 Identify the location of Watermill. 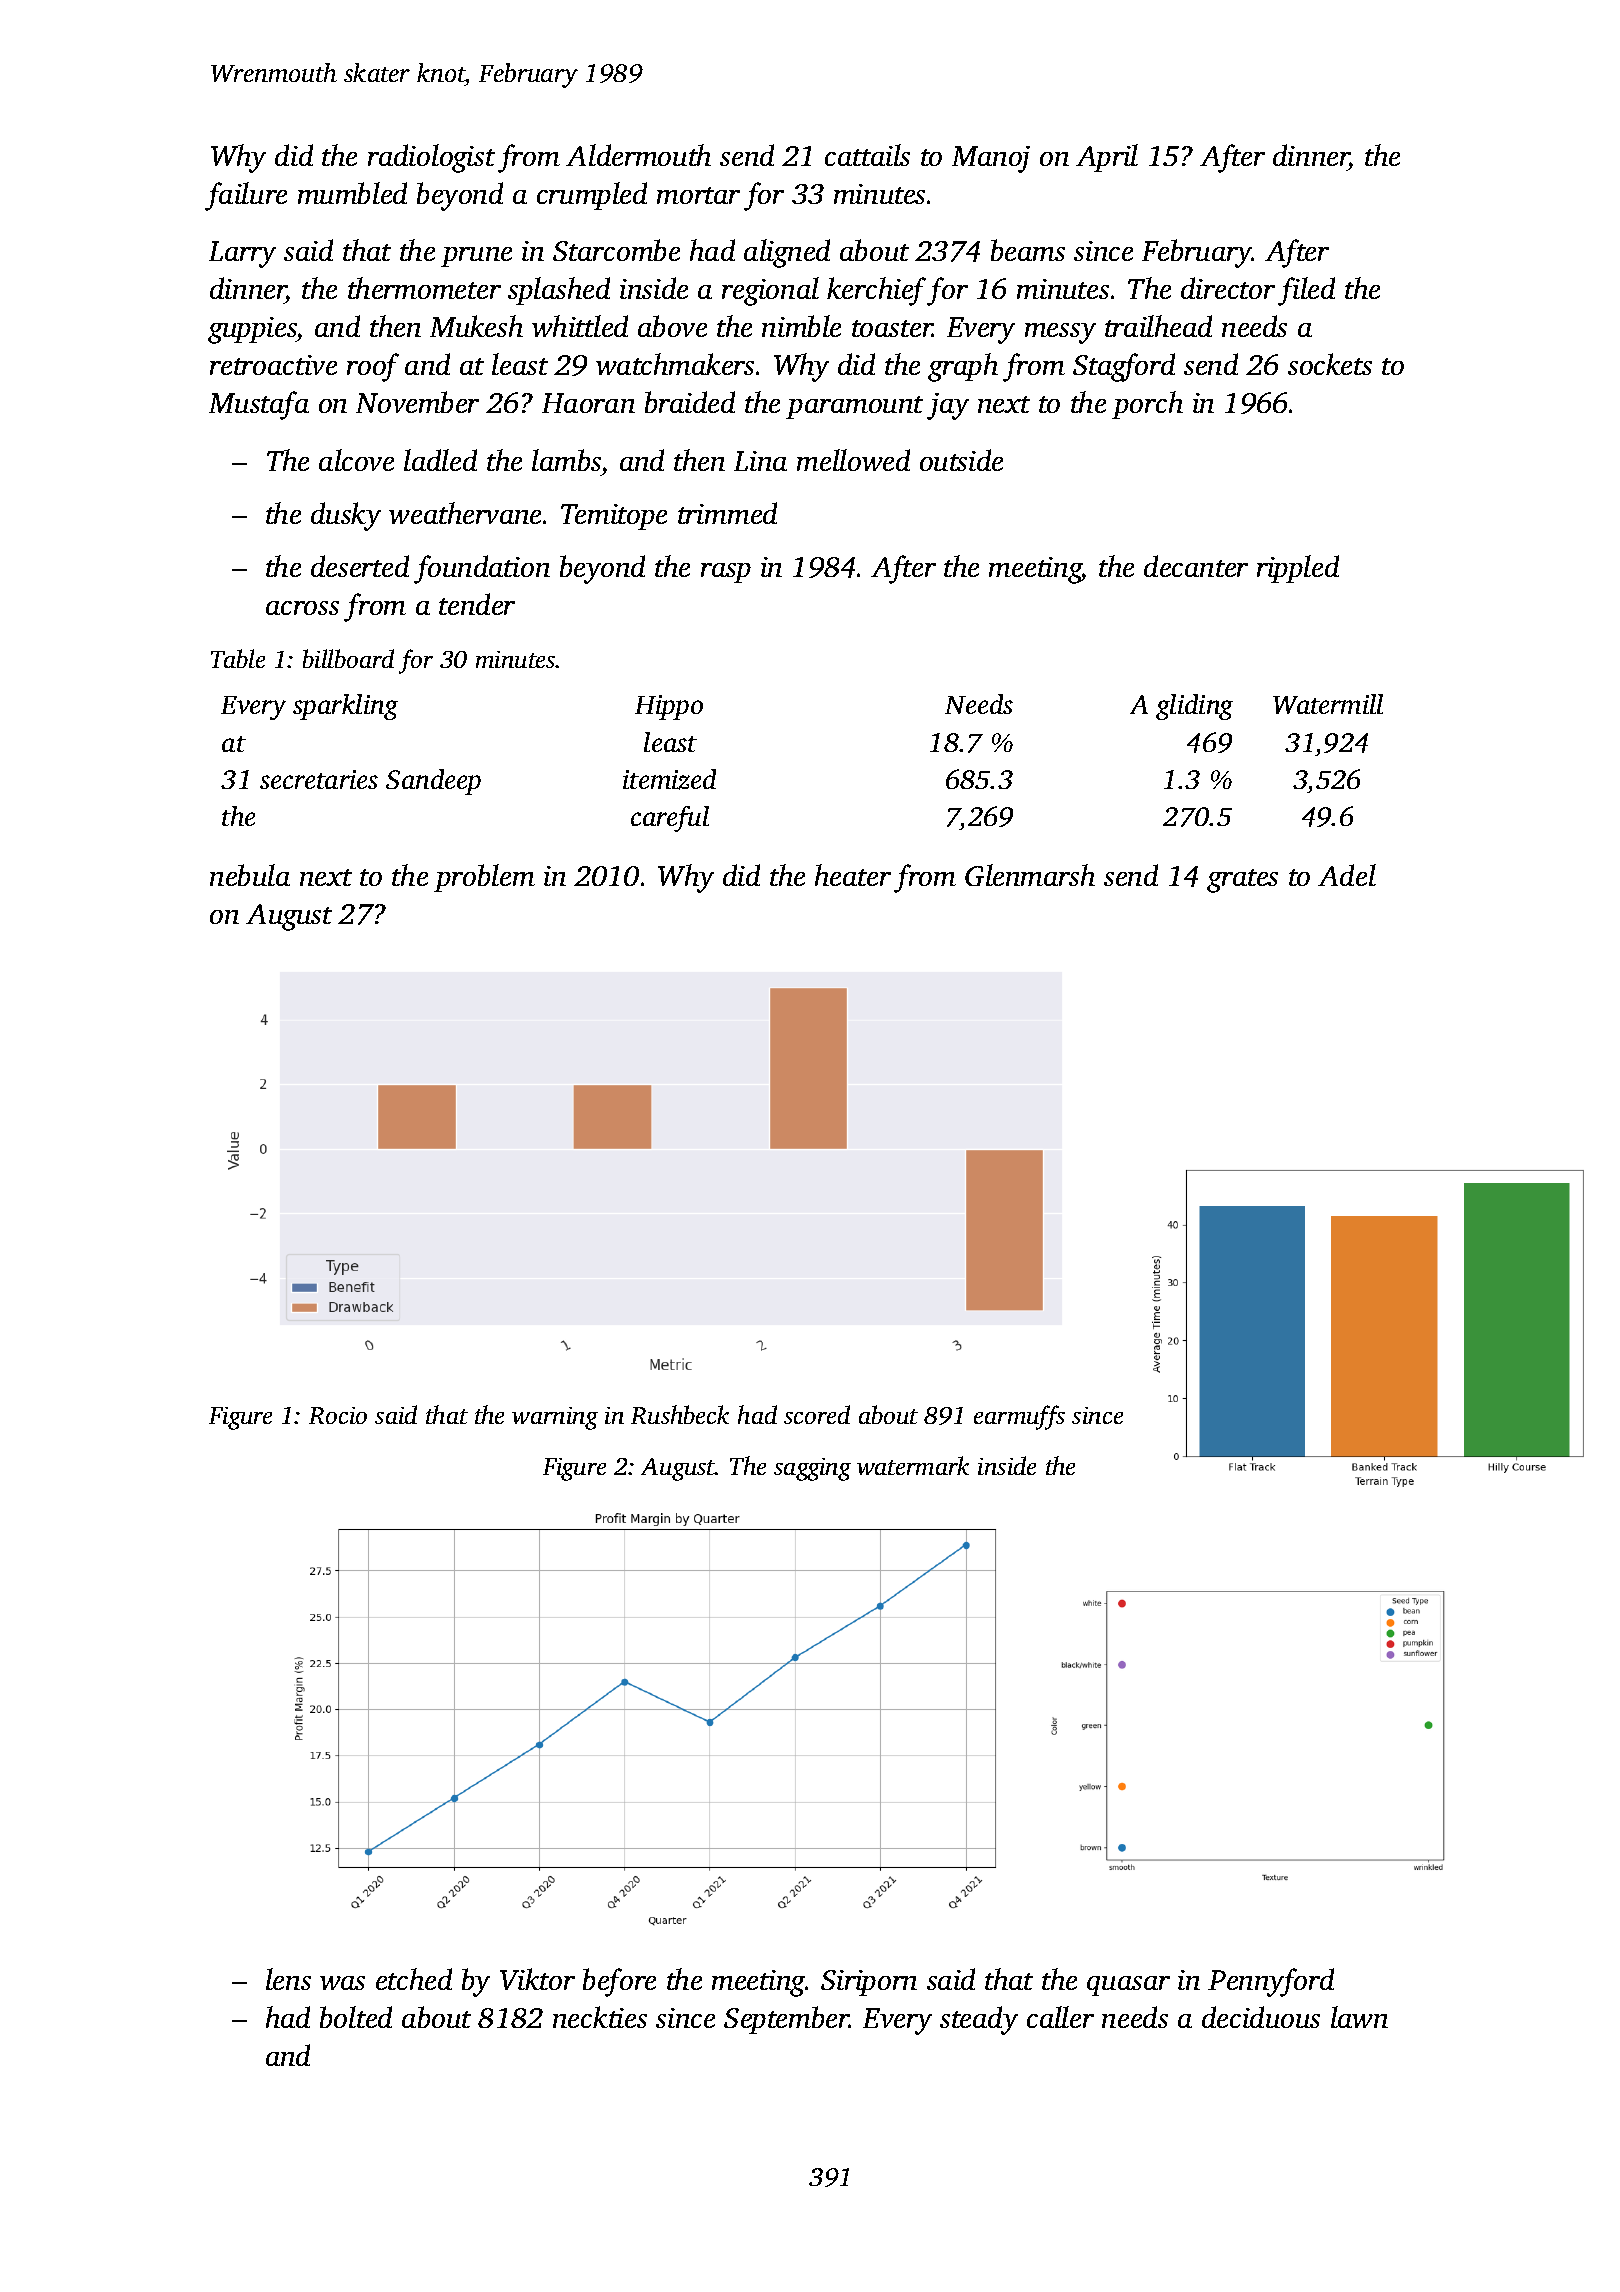
(1328, 704).
